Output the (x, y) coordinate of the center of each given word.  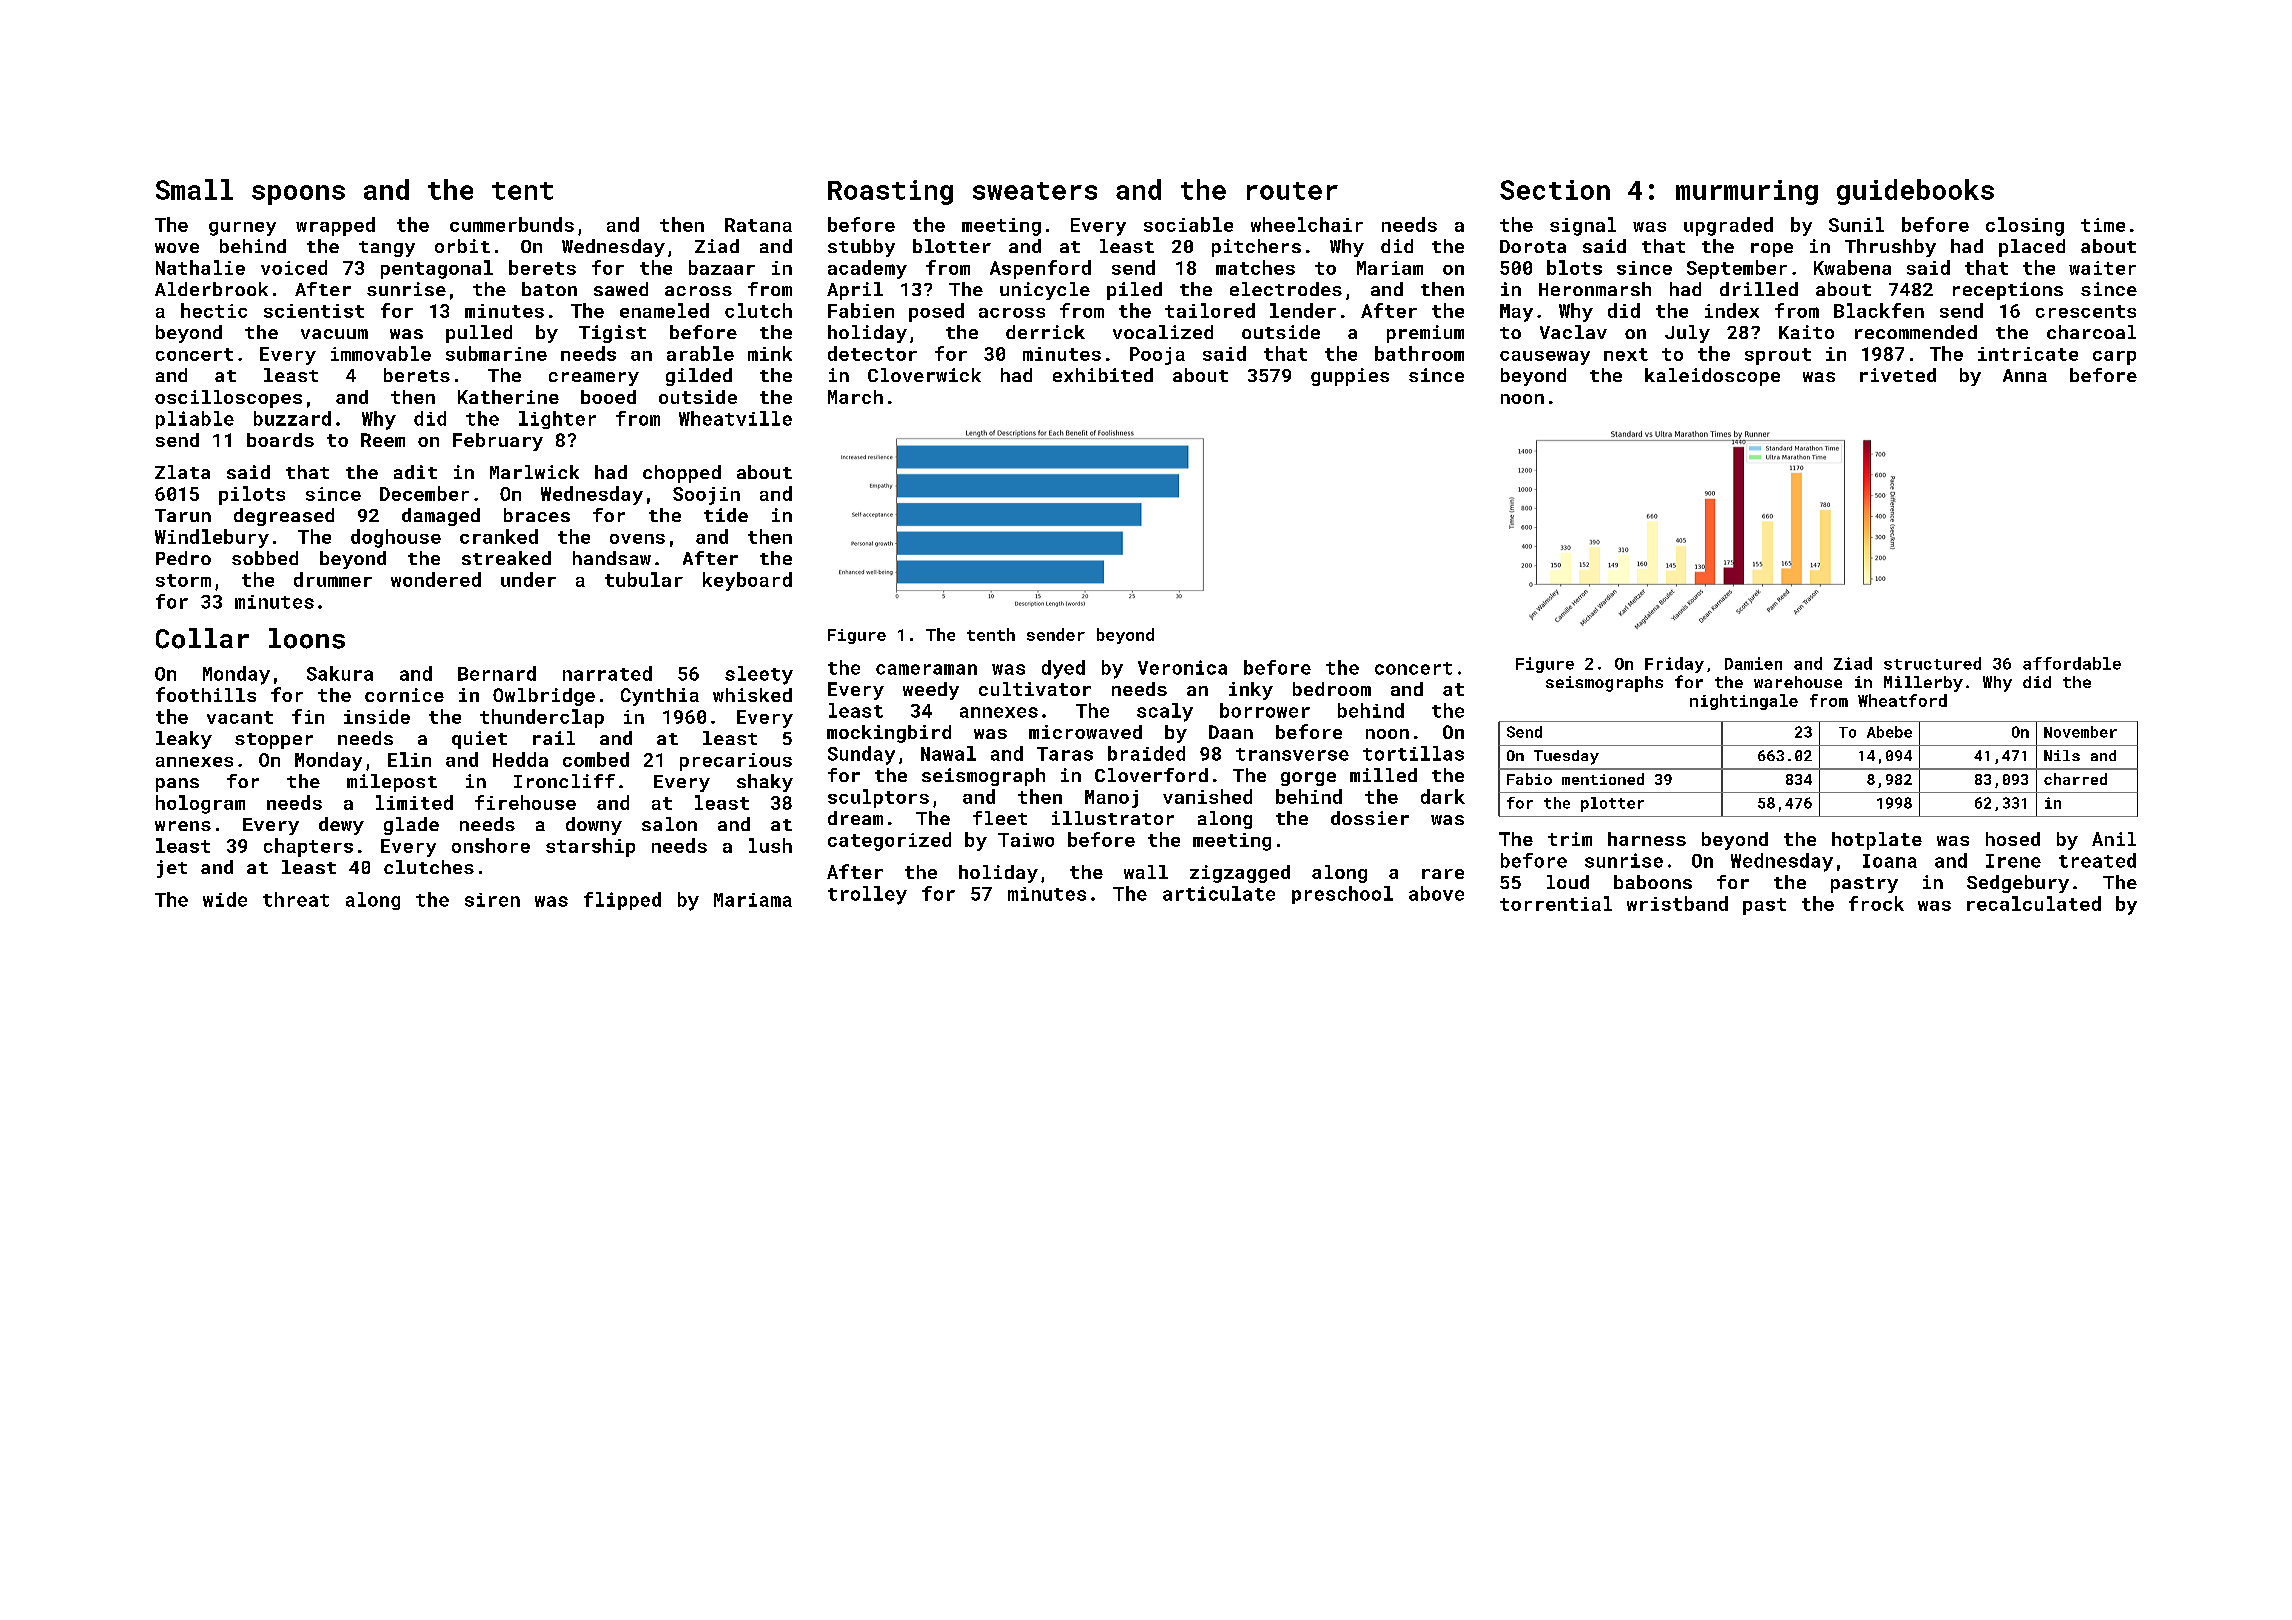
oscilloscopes (228, 399)
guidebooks (1915, 192)
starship (590, 847)
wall (1146, 872)
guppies (1350, 377)
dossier (1370, 818)
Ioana (1890, 861)
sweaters (1035, 191)
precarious (736, 762)
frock (1876, 903)
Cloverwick (924, 375)
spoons (298, 195)
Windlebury (212, 538)
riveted (1898, 375)
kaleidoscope (1712, 377)
